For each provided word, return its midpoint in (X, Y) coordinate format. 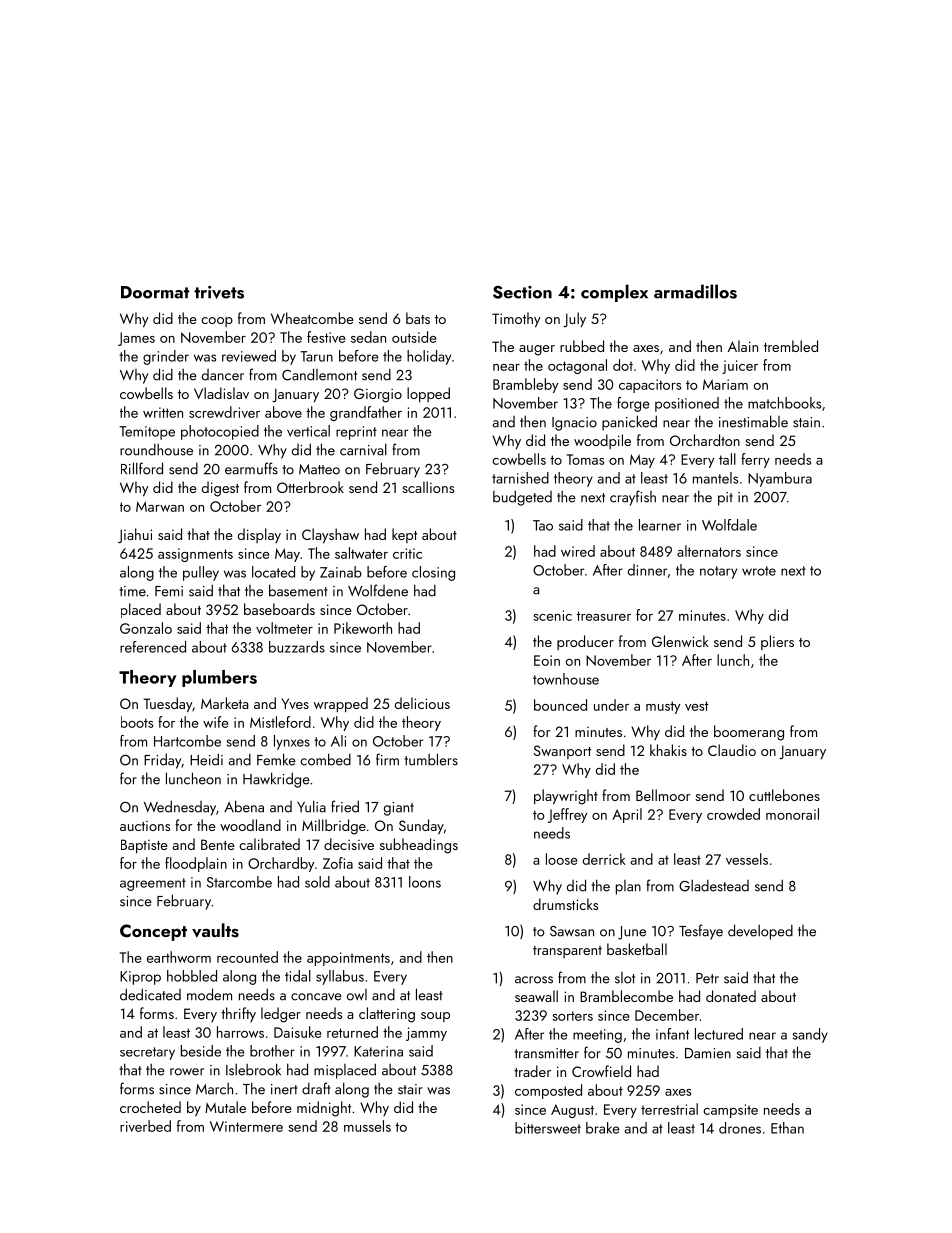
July (574, 319)
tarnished (520, 478)
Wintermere (246, 1126)
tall (727, 459)
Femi (169, 591)
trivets (219, 292)
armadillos (695, 291)
